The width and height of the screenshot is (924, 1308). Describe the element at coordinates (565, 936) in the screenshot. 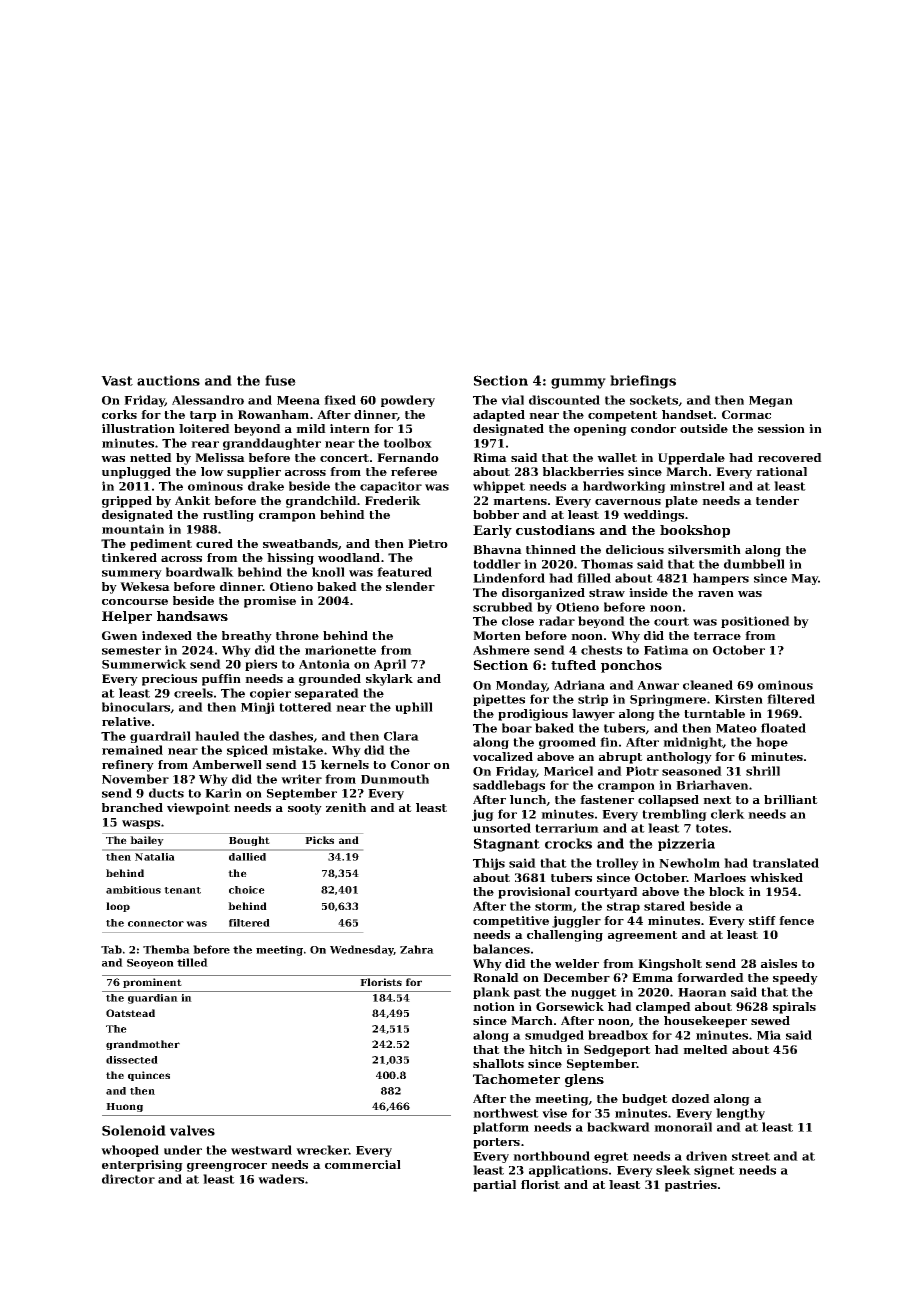

I see `challenging` at that location.
